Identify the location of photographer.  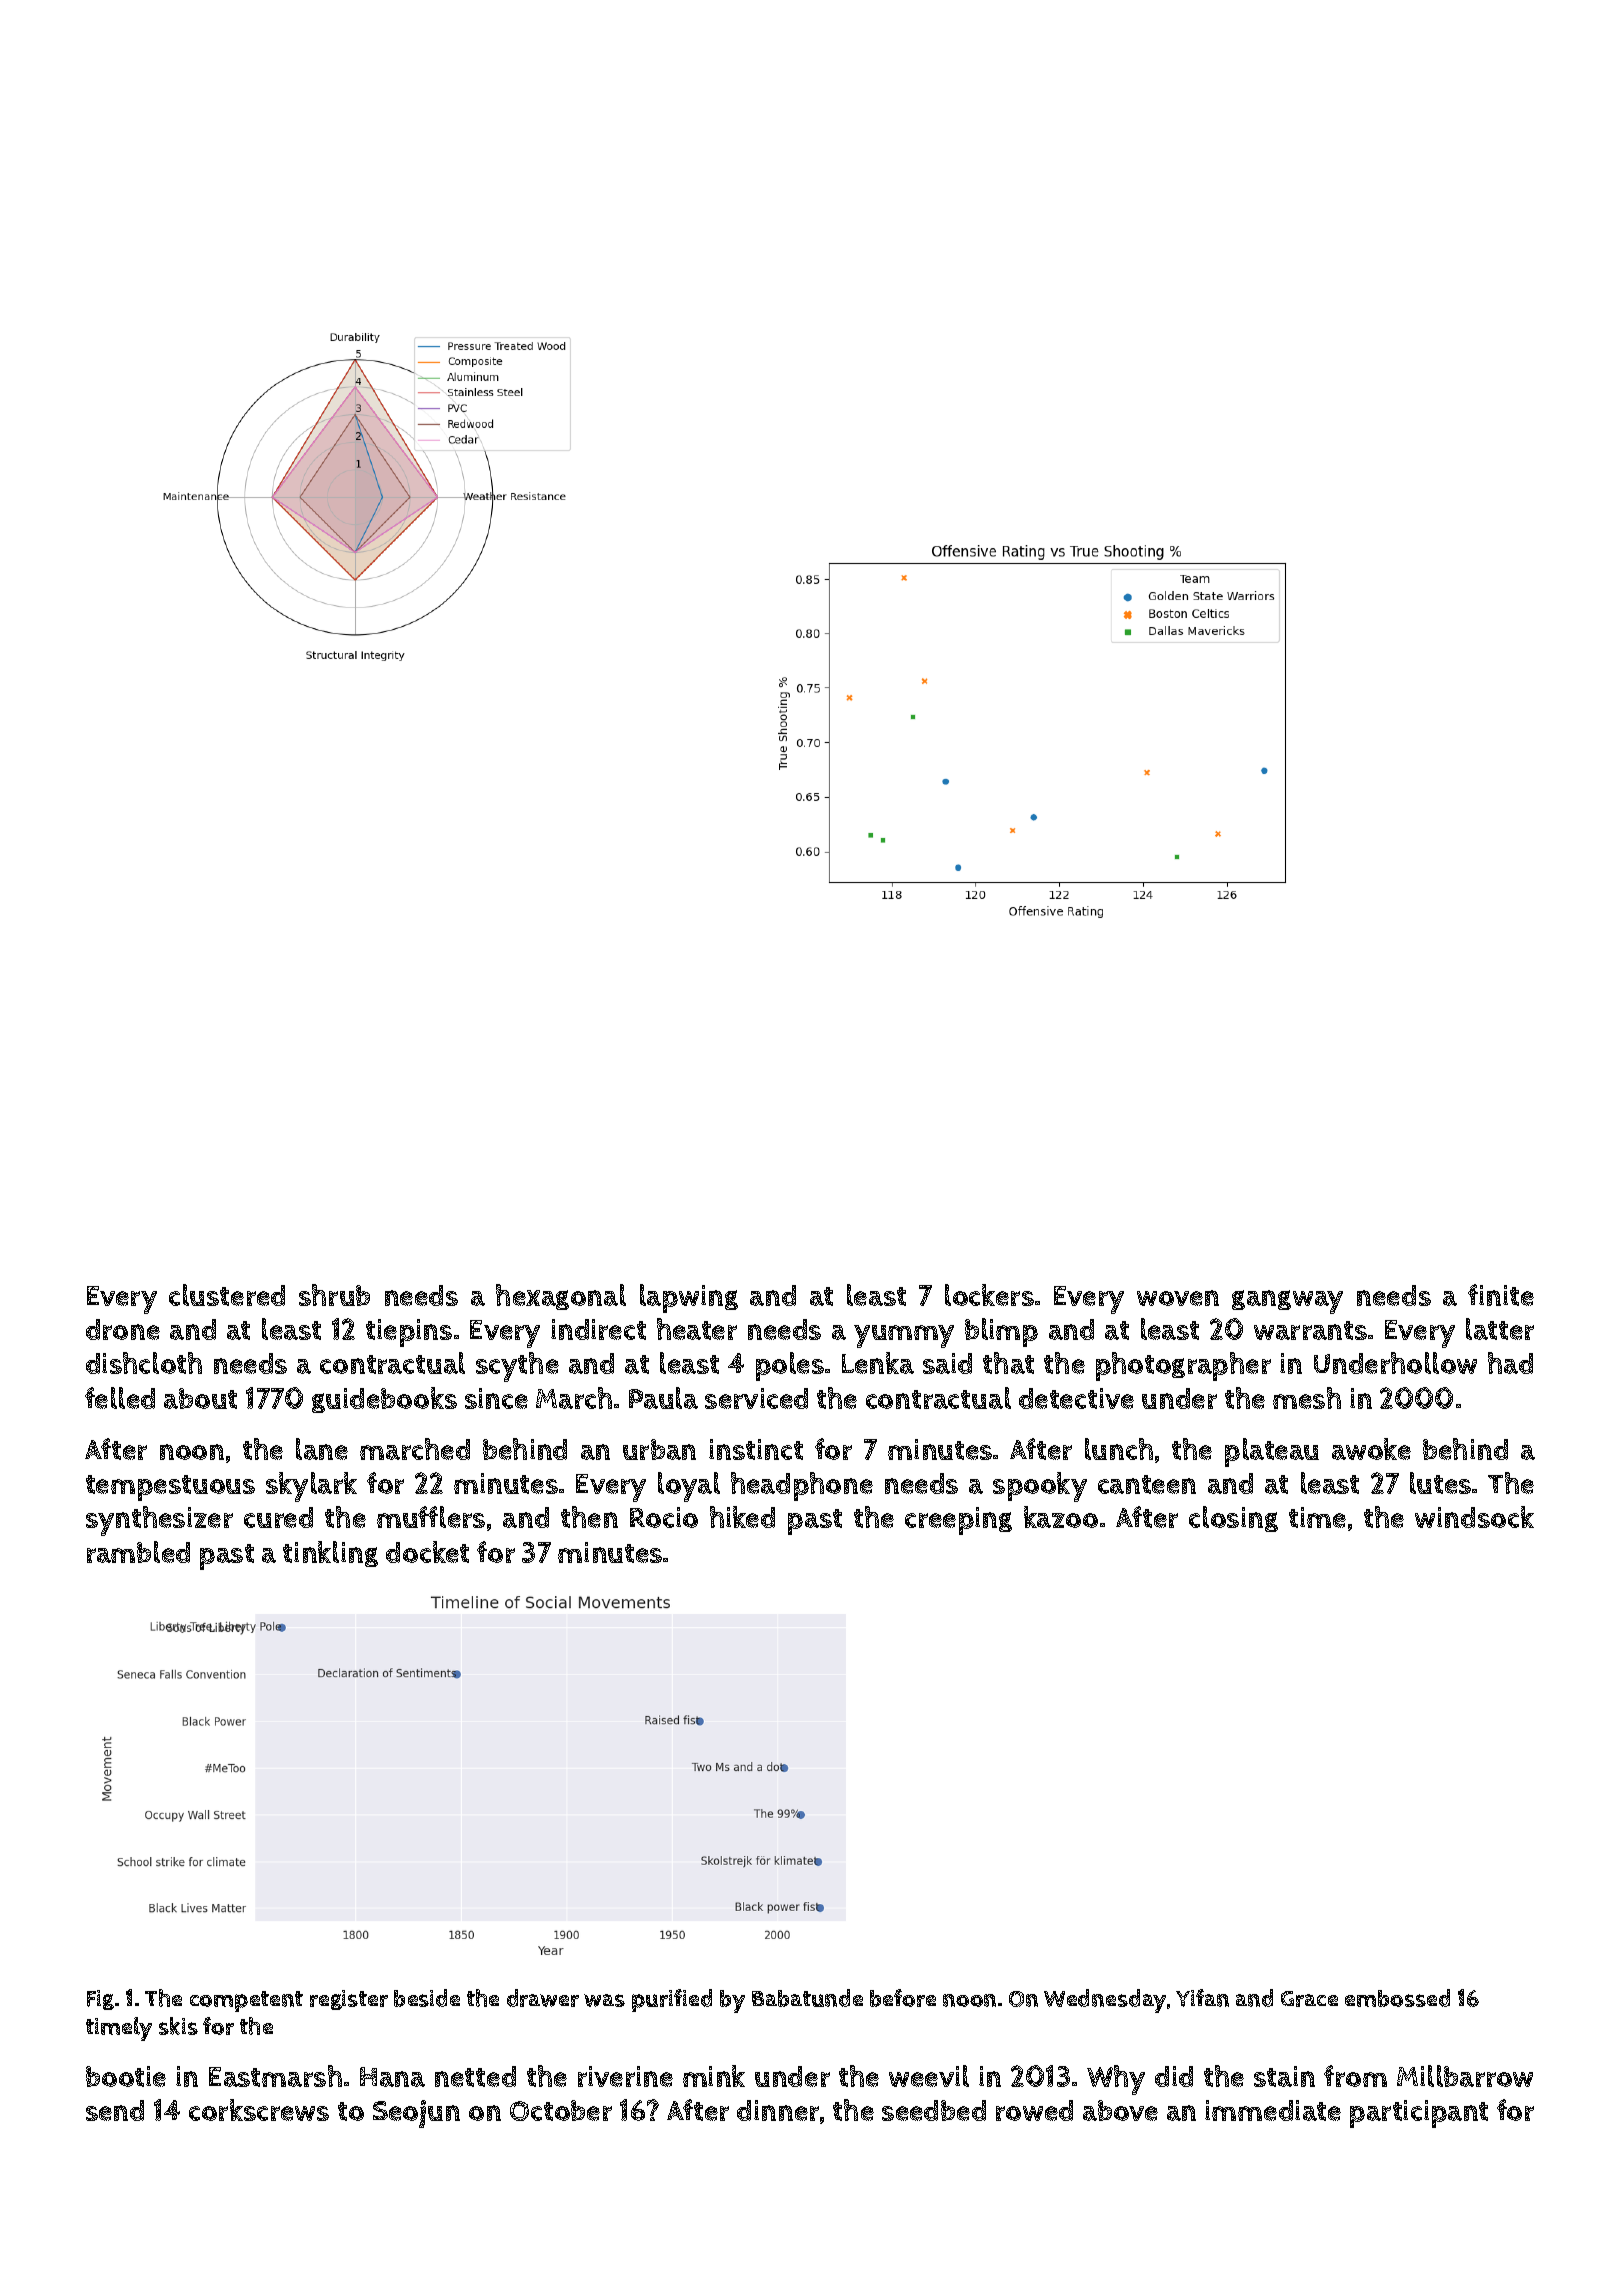
(1183, 1366).
